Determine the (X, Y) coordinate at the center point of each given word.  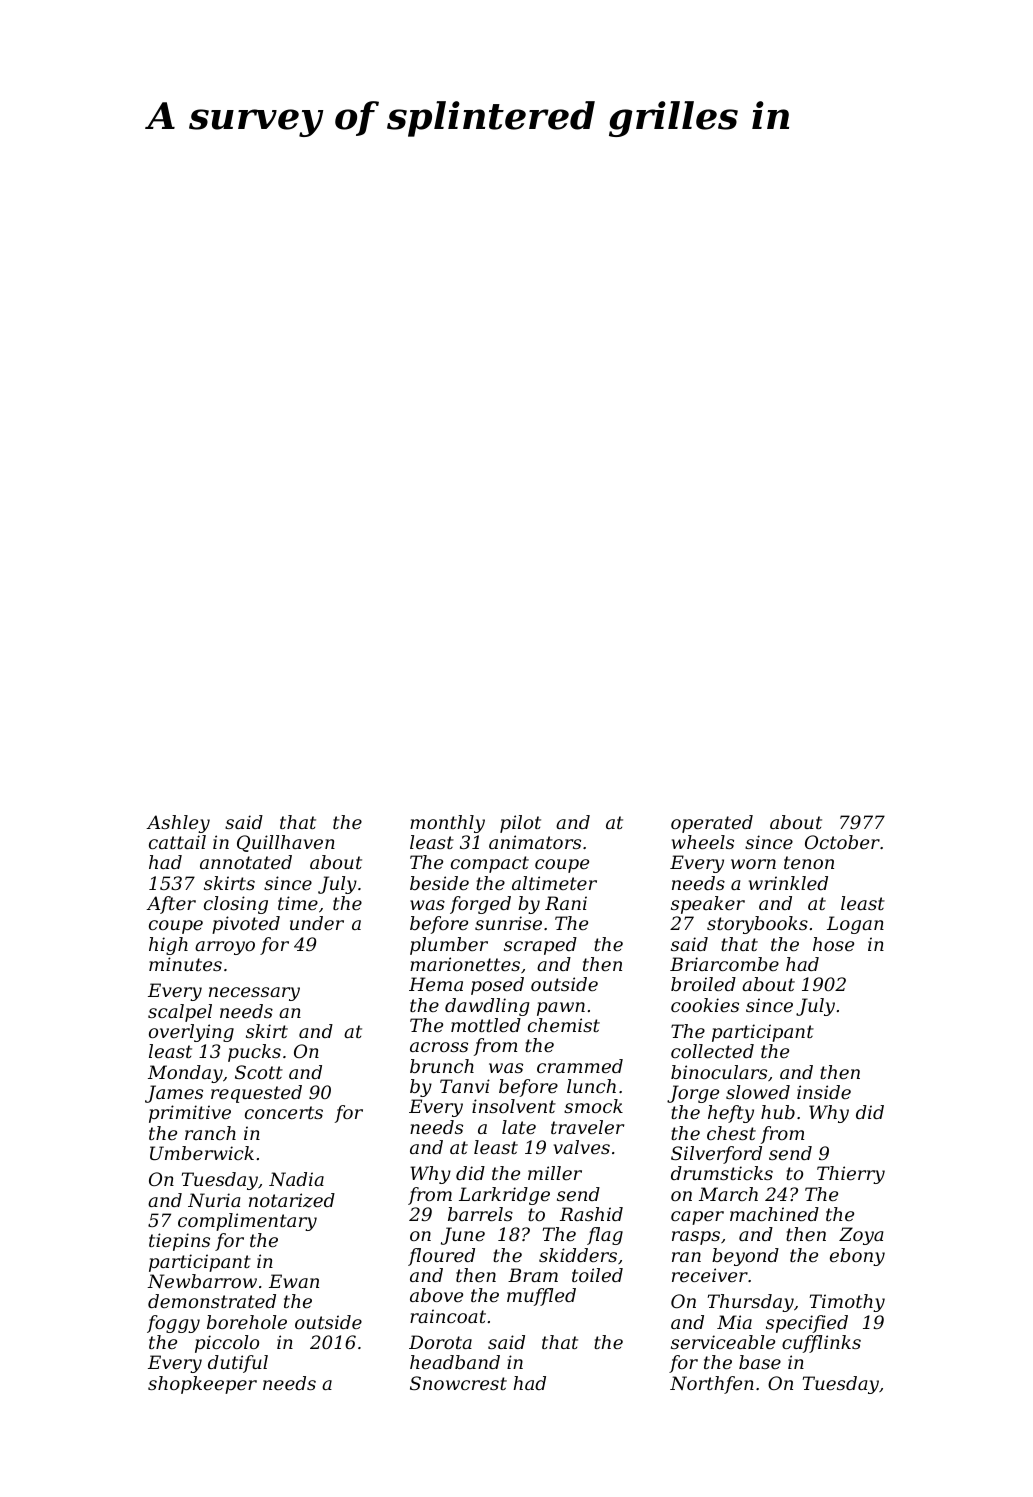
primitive (190, 1114)
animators (535, 842)
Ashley (178, 824)
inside (824, 1092)
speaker (708, 905)
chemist (564, 1025)
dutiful (238, 1364)
